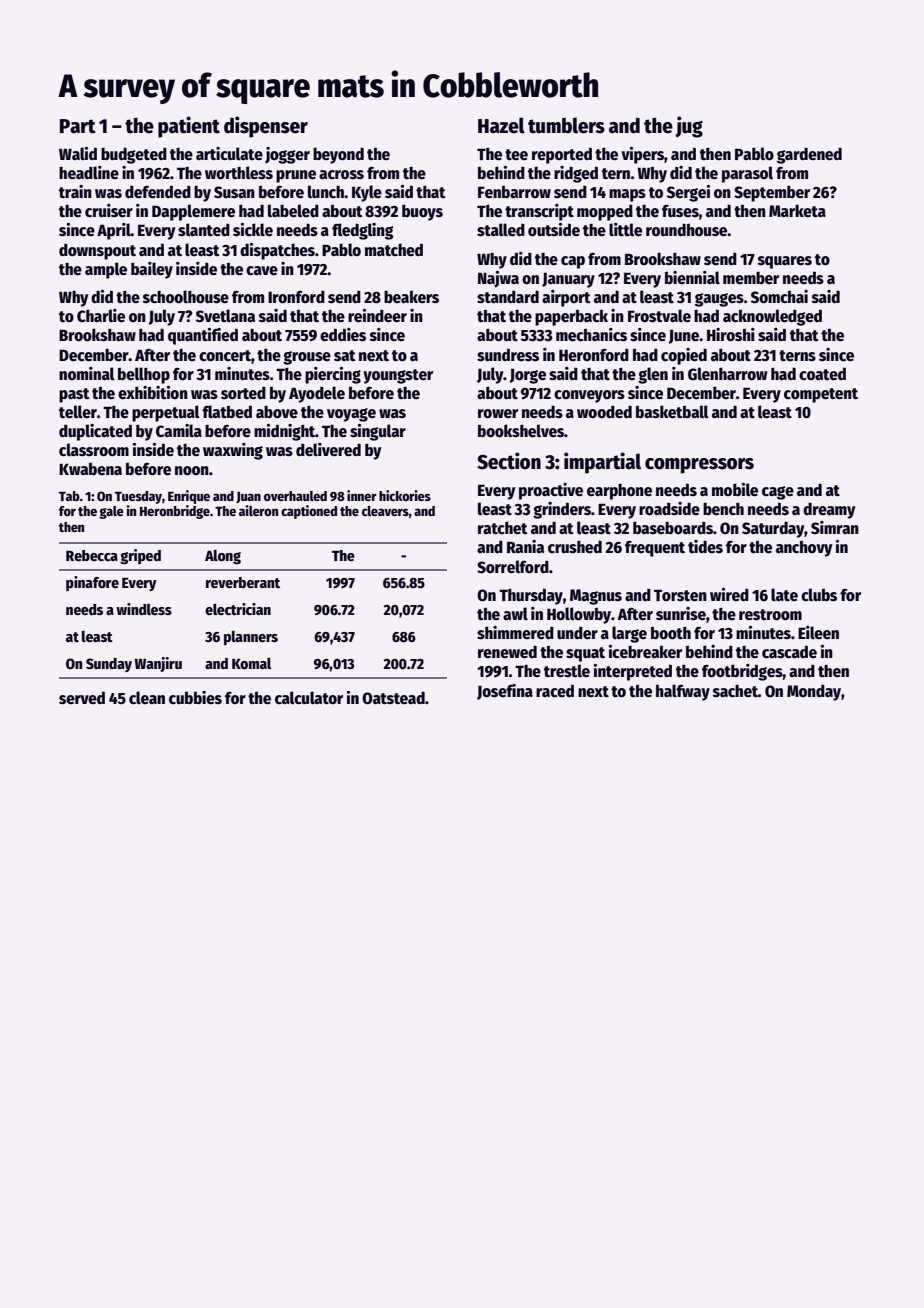 This screenshot has width=924, height=1308. What do you see at coordinates (689, 127) in the screenshot?
I see `jug` at bounding box center [689, 127].
